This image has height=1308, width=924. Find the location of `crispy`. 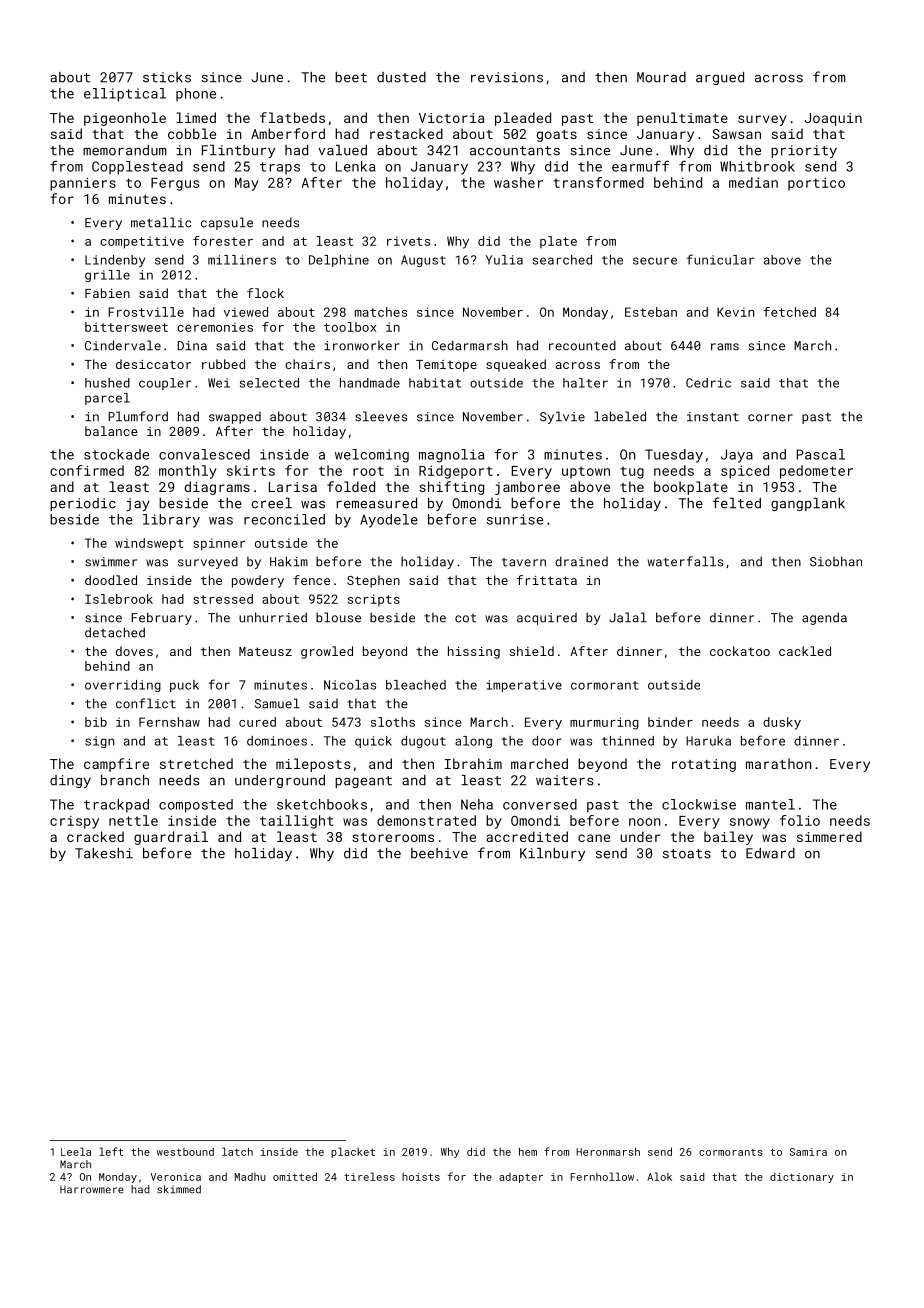

crispy is located at coordinates (74, 822).
